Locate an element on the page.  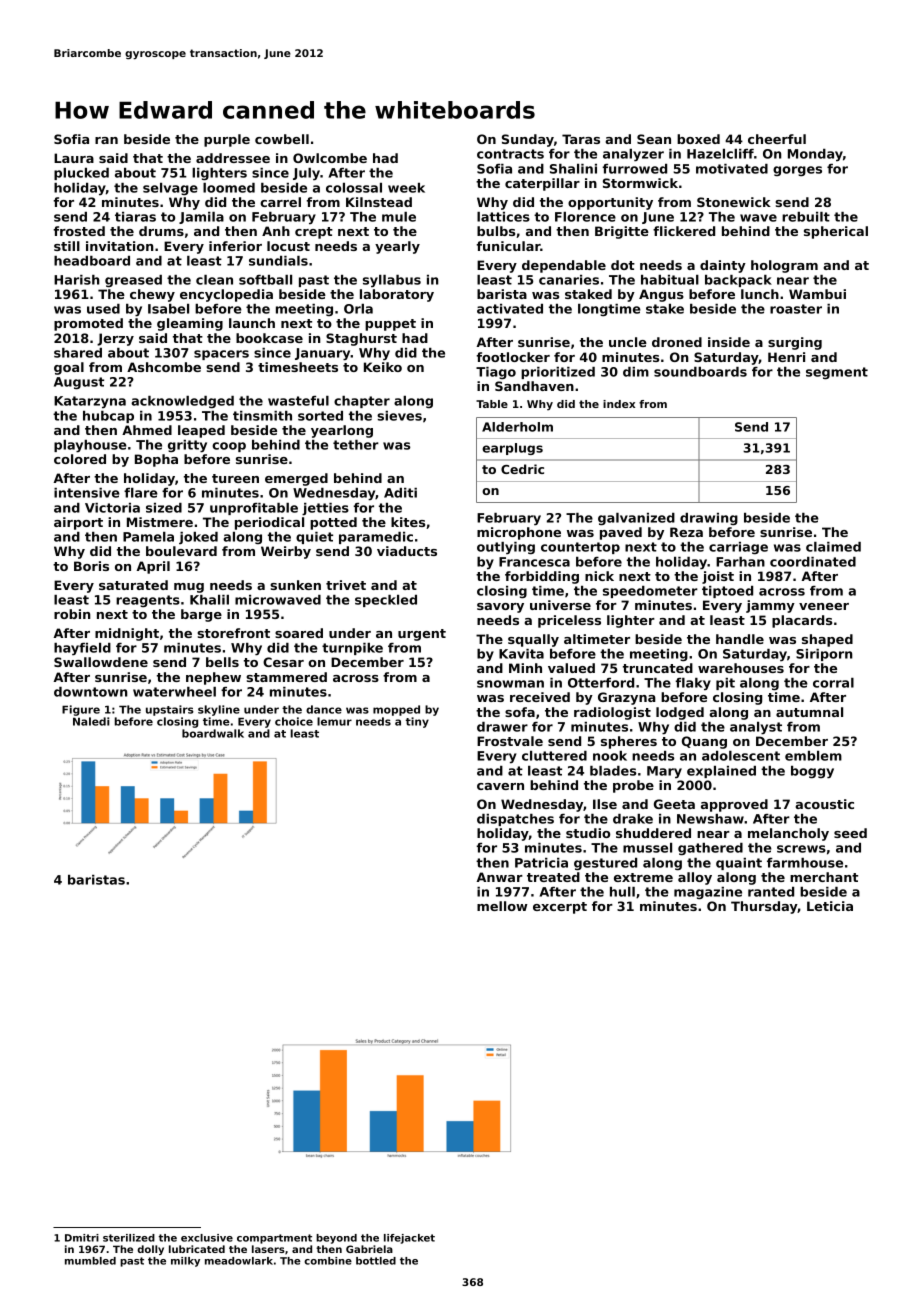
segment is located at coordinates (837, 373).
